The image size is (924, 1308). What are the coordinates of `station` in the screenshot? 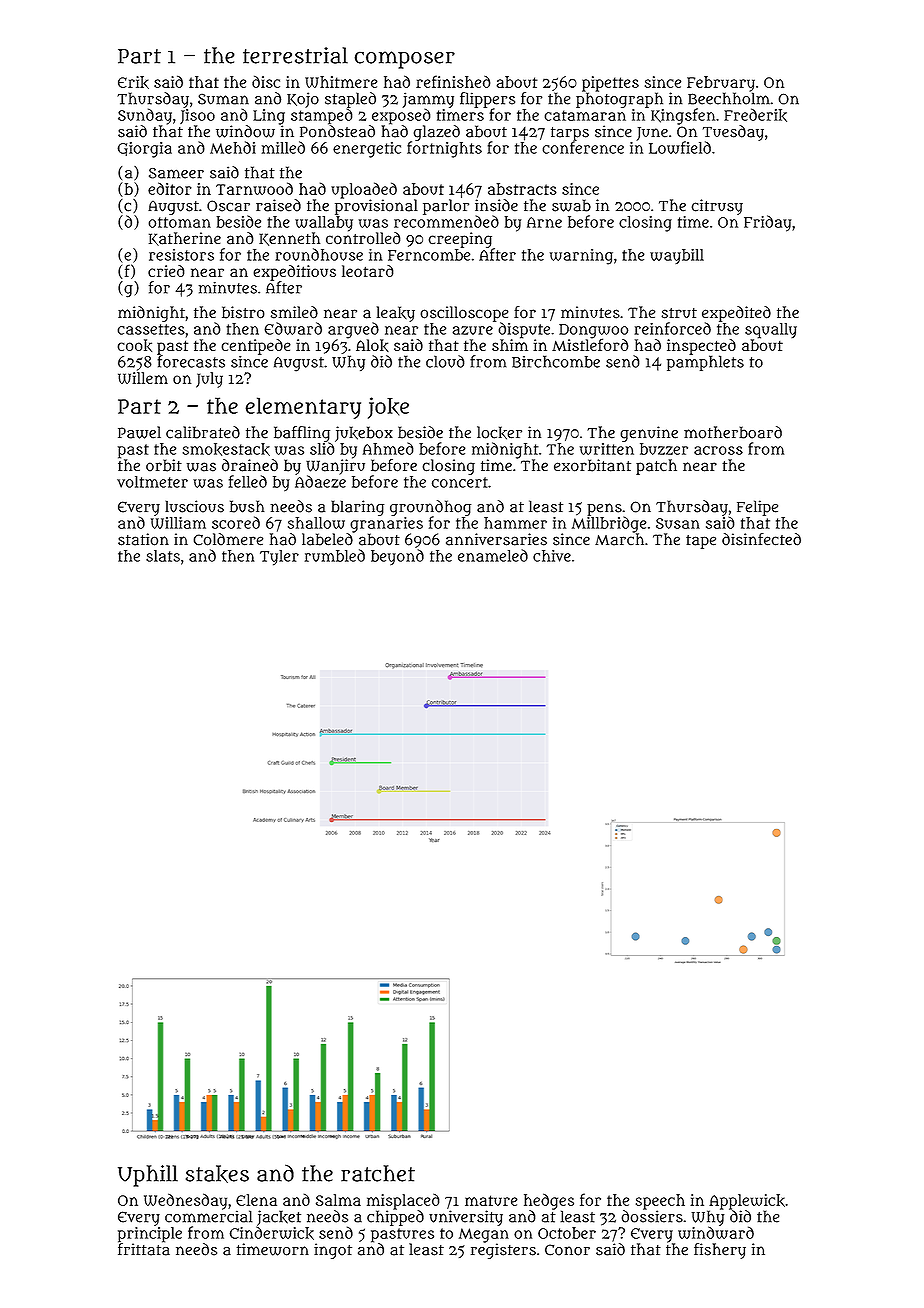 It's located at (143, 539).
